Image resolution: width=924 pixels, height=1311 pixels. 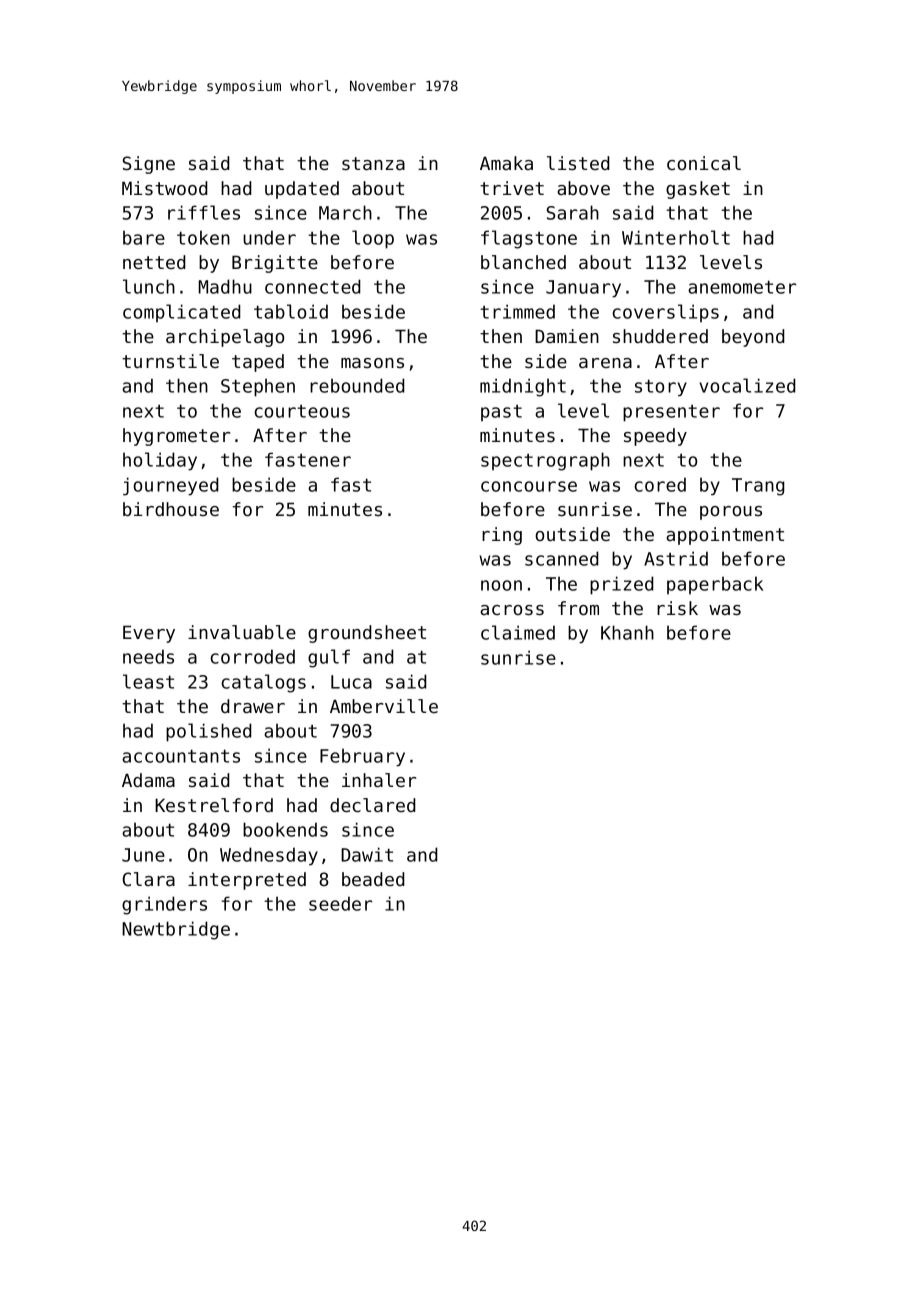 What do you see at coordinates (302, 411) in the screenshot?
I see `courteous` at bounding box center [302, 411].
